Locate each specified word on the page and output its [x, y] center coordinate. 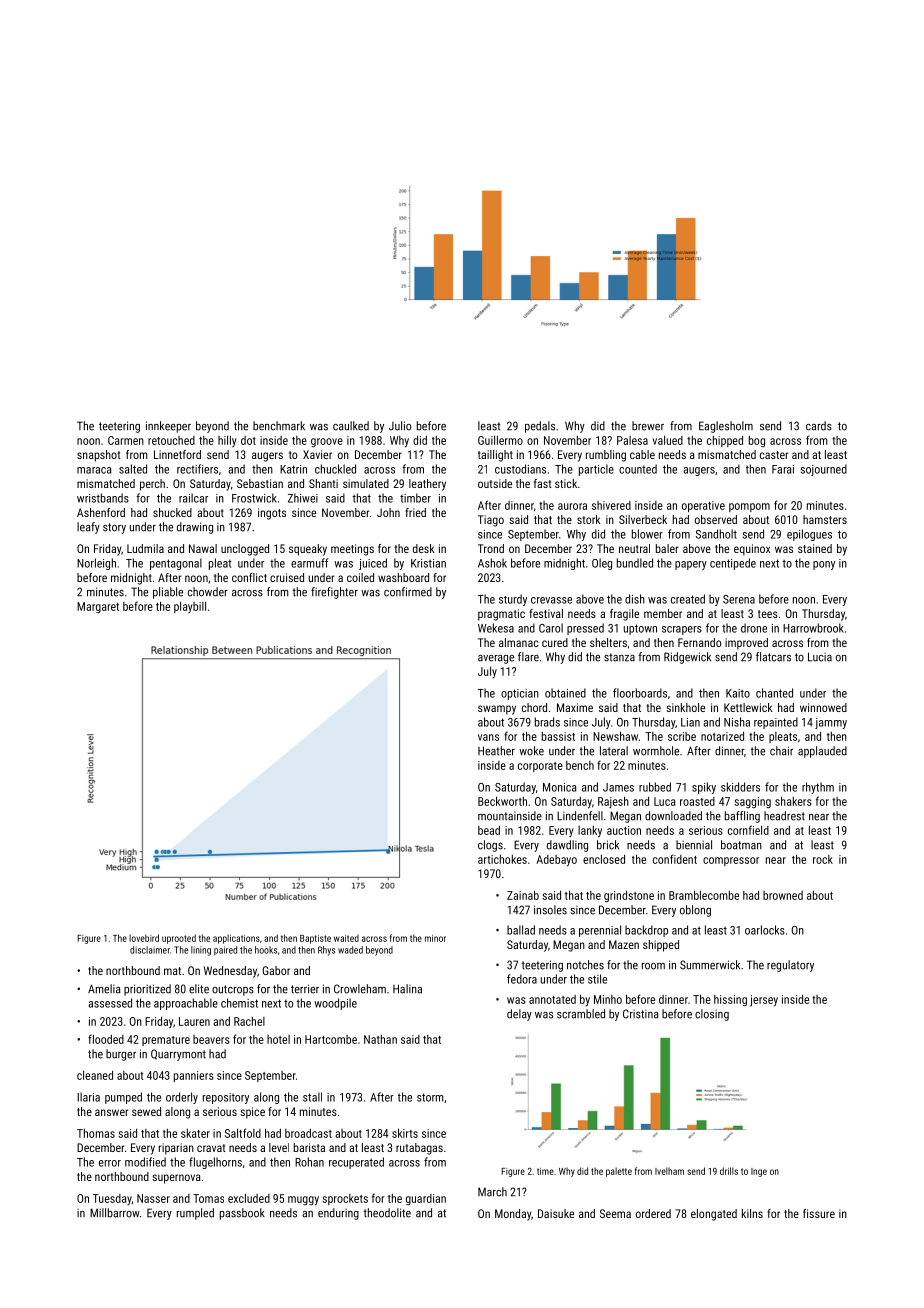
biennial [694, 845]
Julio [400, 426]
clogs [490, 846]
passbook [242, 1214]
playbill [190, 607]
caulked [351, 426]
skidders [740, 787]
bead [489, 830]
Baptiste [315, 939]
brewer [648, 426]
